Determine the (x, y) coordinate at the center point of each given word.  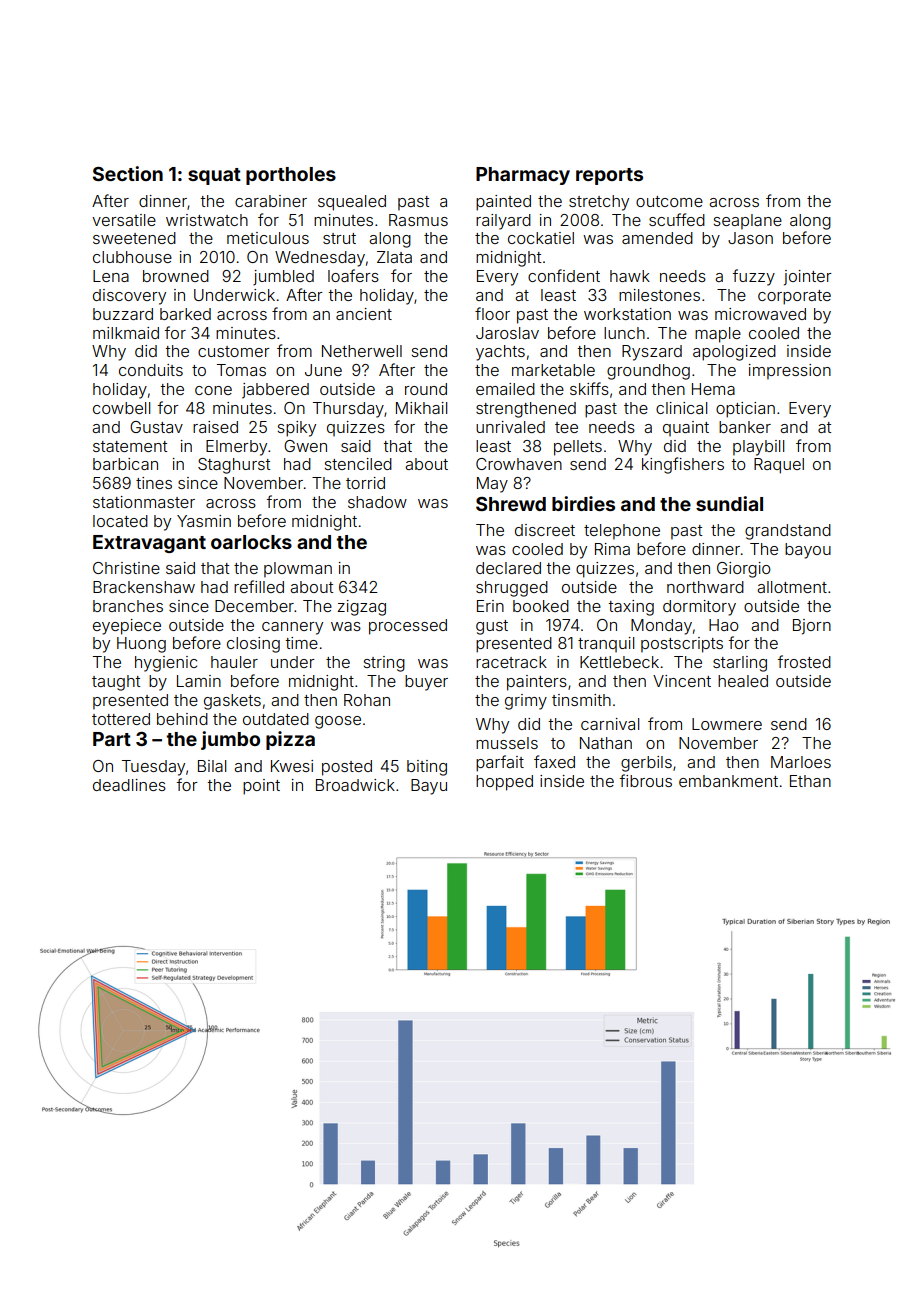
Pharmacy (523, 176)
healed (743, 681)
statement (130, 446)
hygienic (166, 664)
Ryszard (652, 353)
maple (718, 335)
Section (128, 173)
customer (234, 351)
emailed (505, 389)
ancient (364, 314)
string (384, 664)
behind (182, 719)
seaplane (748, 222)
